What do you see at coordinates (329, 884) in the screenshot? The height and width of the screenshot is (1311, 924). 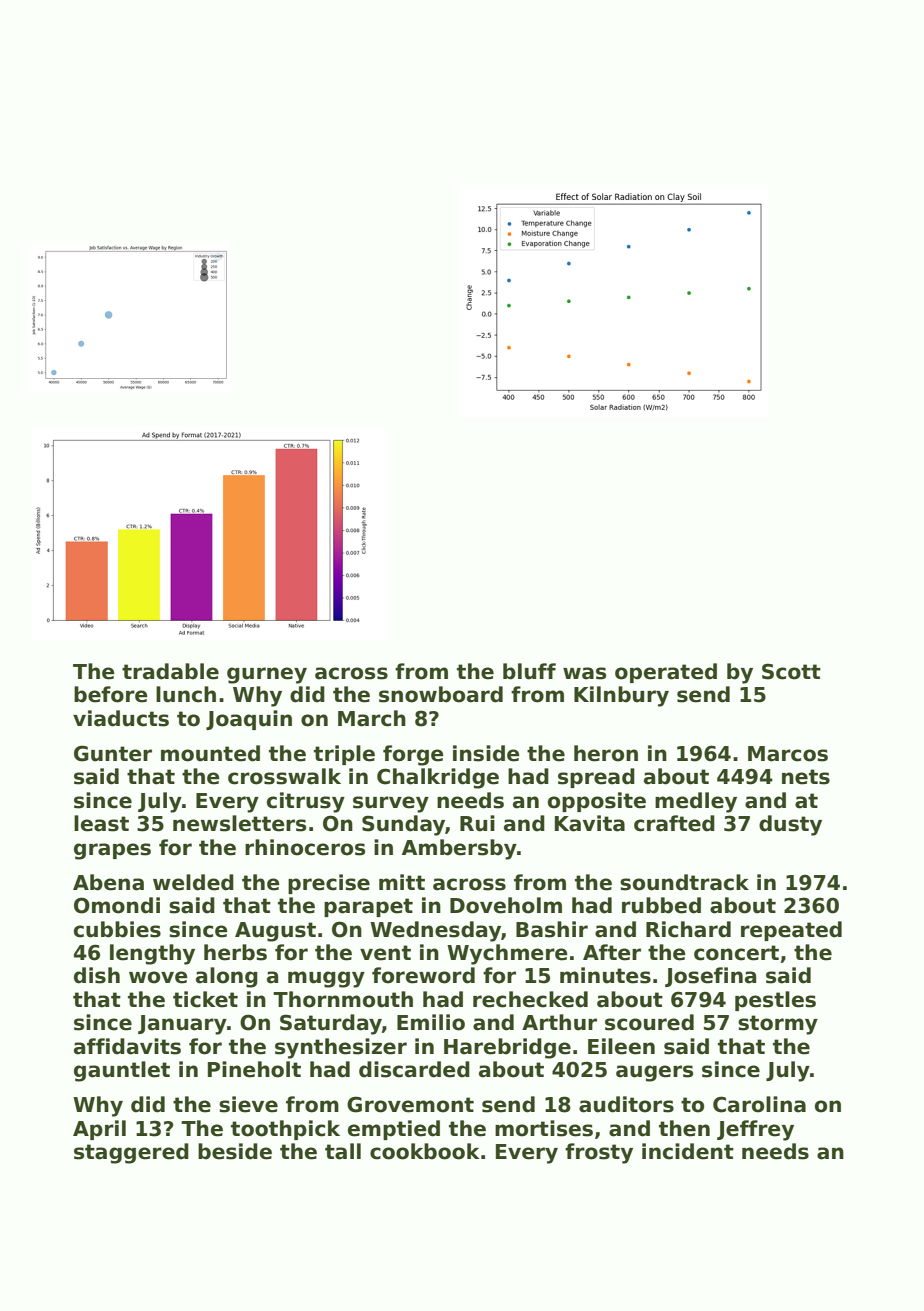 I see `precise` at bounding box center [329, 884].
